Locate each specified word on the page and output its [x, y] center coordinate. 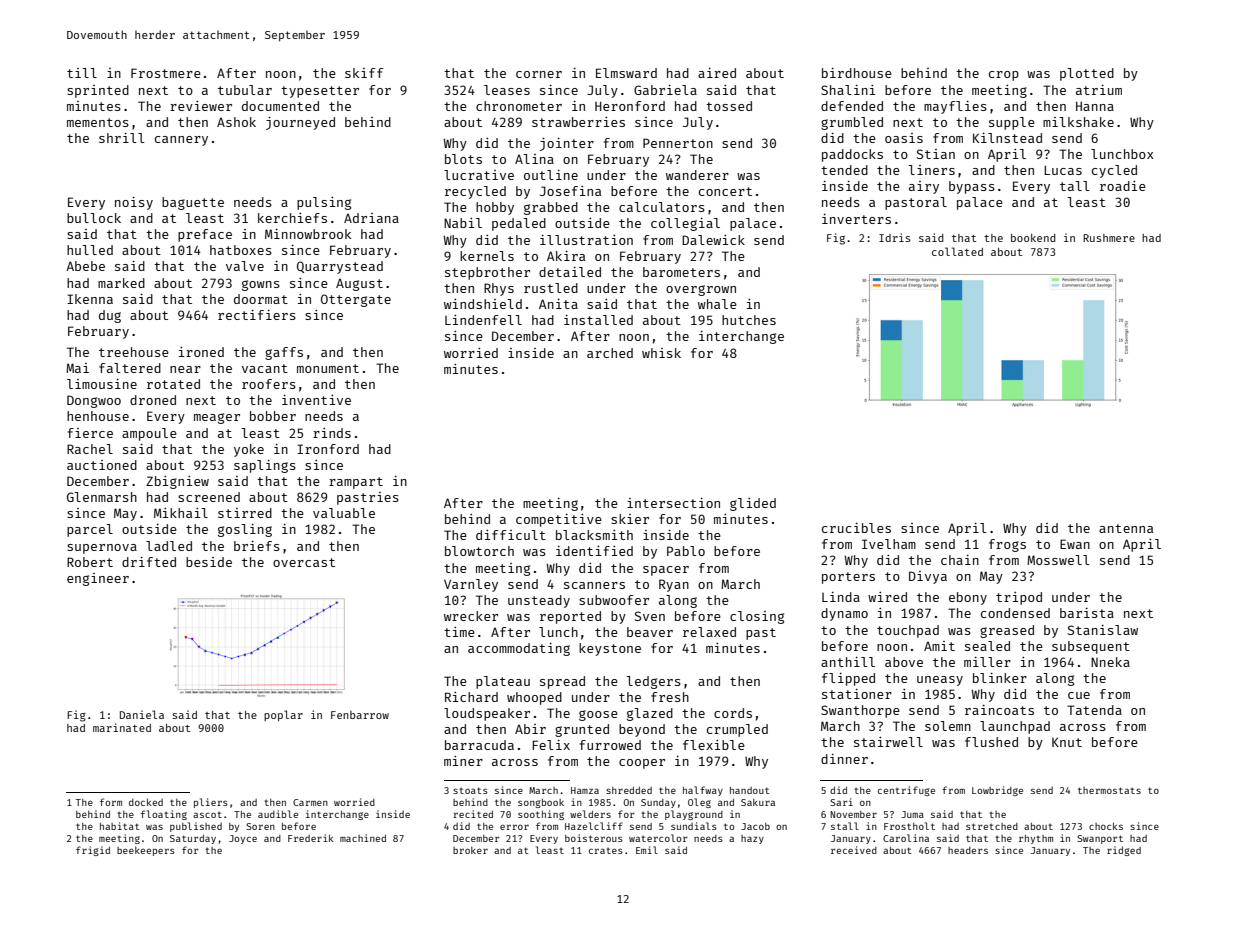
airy [924, 187]
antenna [1126, 528]
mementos [98, 122]
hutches [749, 320]
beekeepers [146, 851]
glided [753, 504]
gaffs [284, 353]
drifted [149, 562]
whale [717, 304]
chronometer [519, 106]
